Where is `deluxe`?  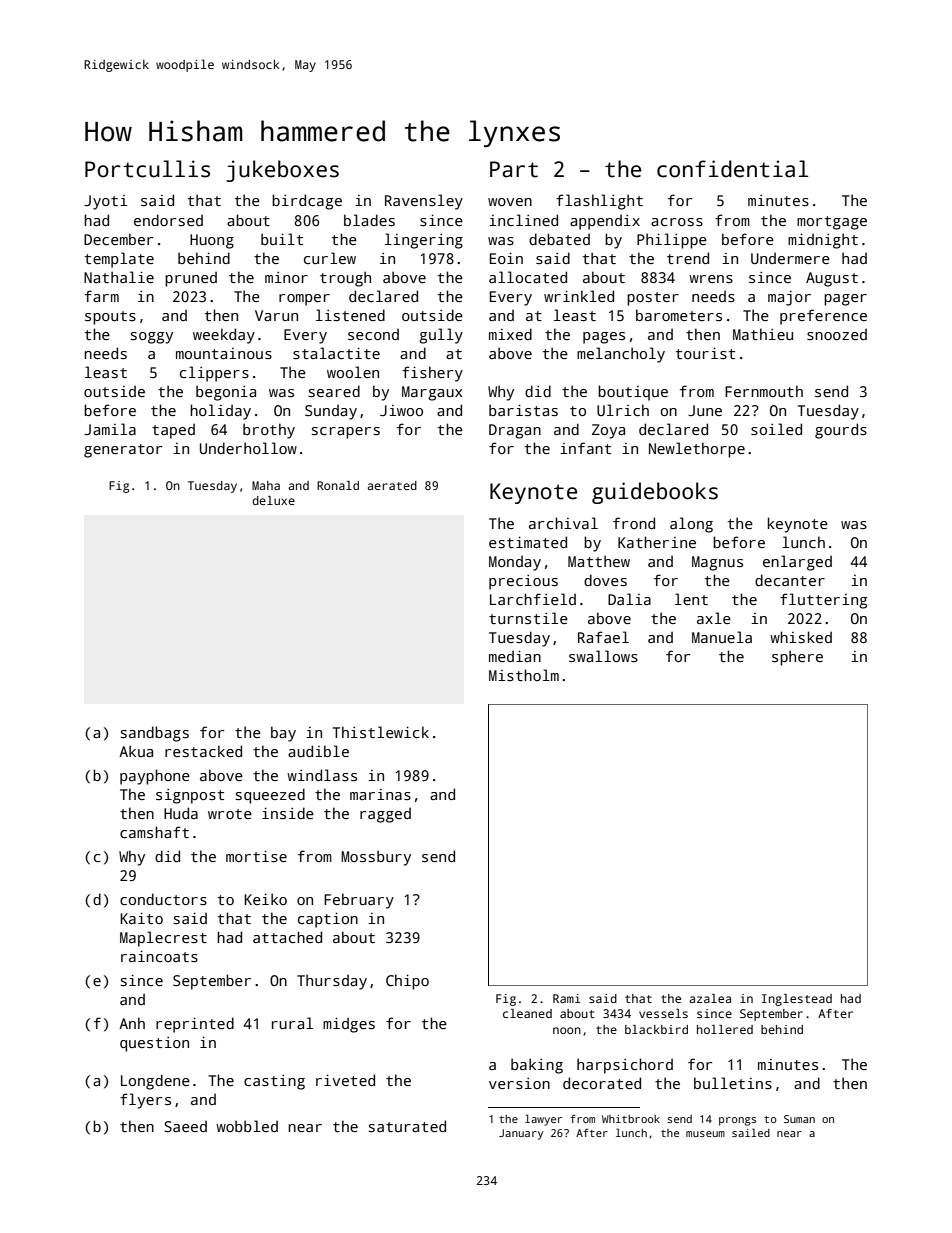
deluxe is located at coordinates (273, 500).
